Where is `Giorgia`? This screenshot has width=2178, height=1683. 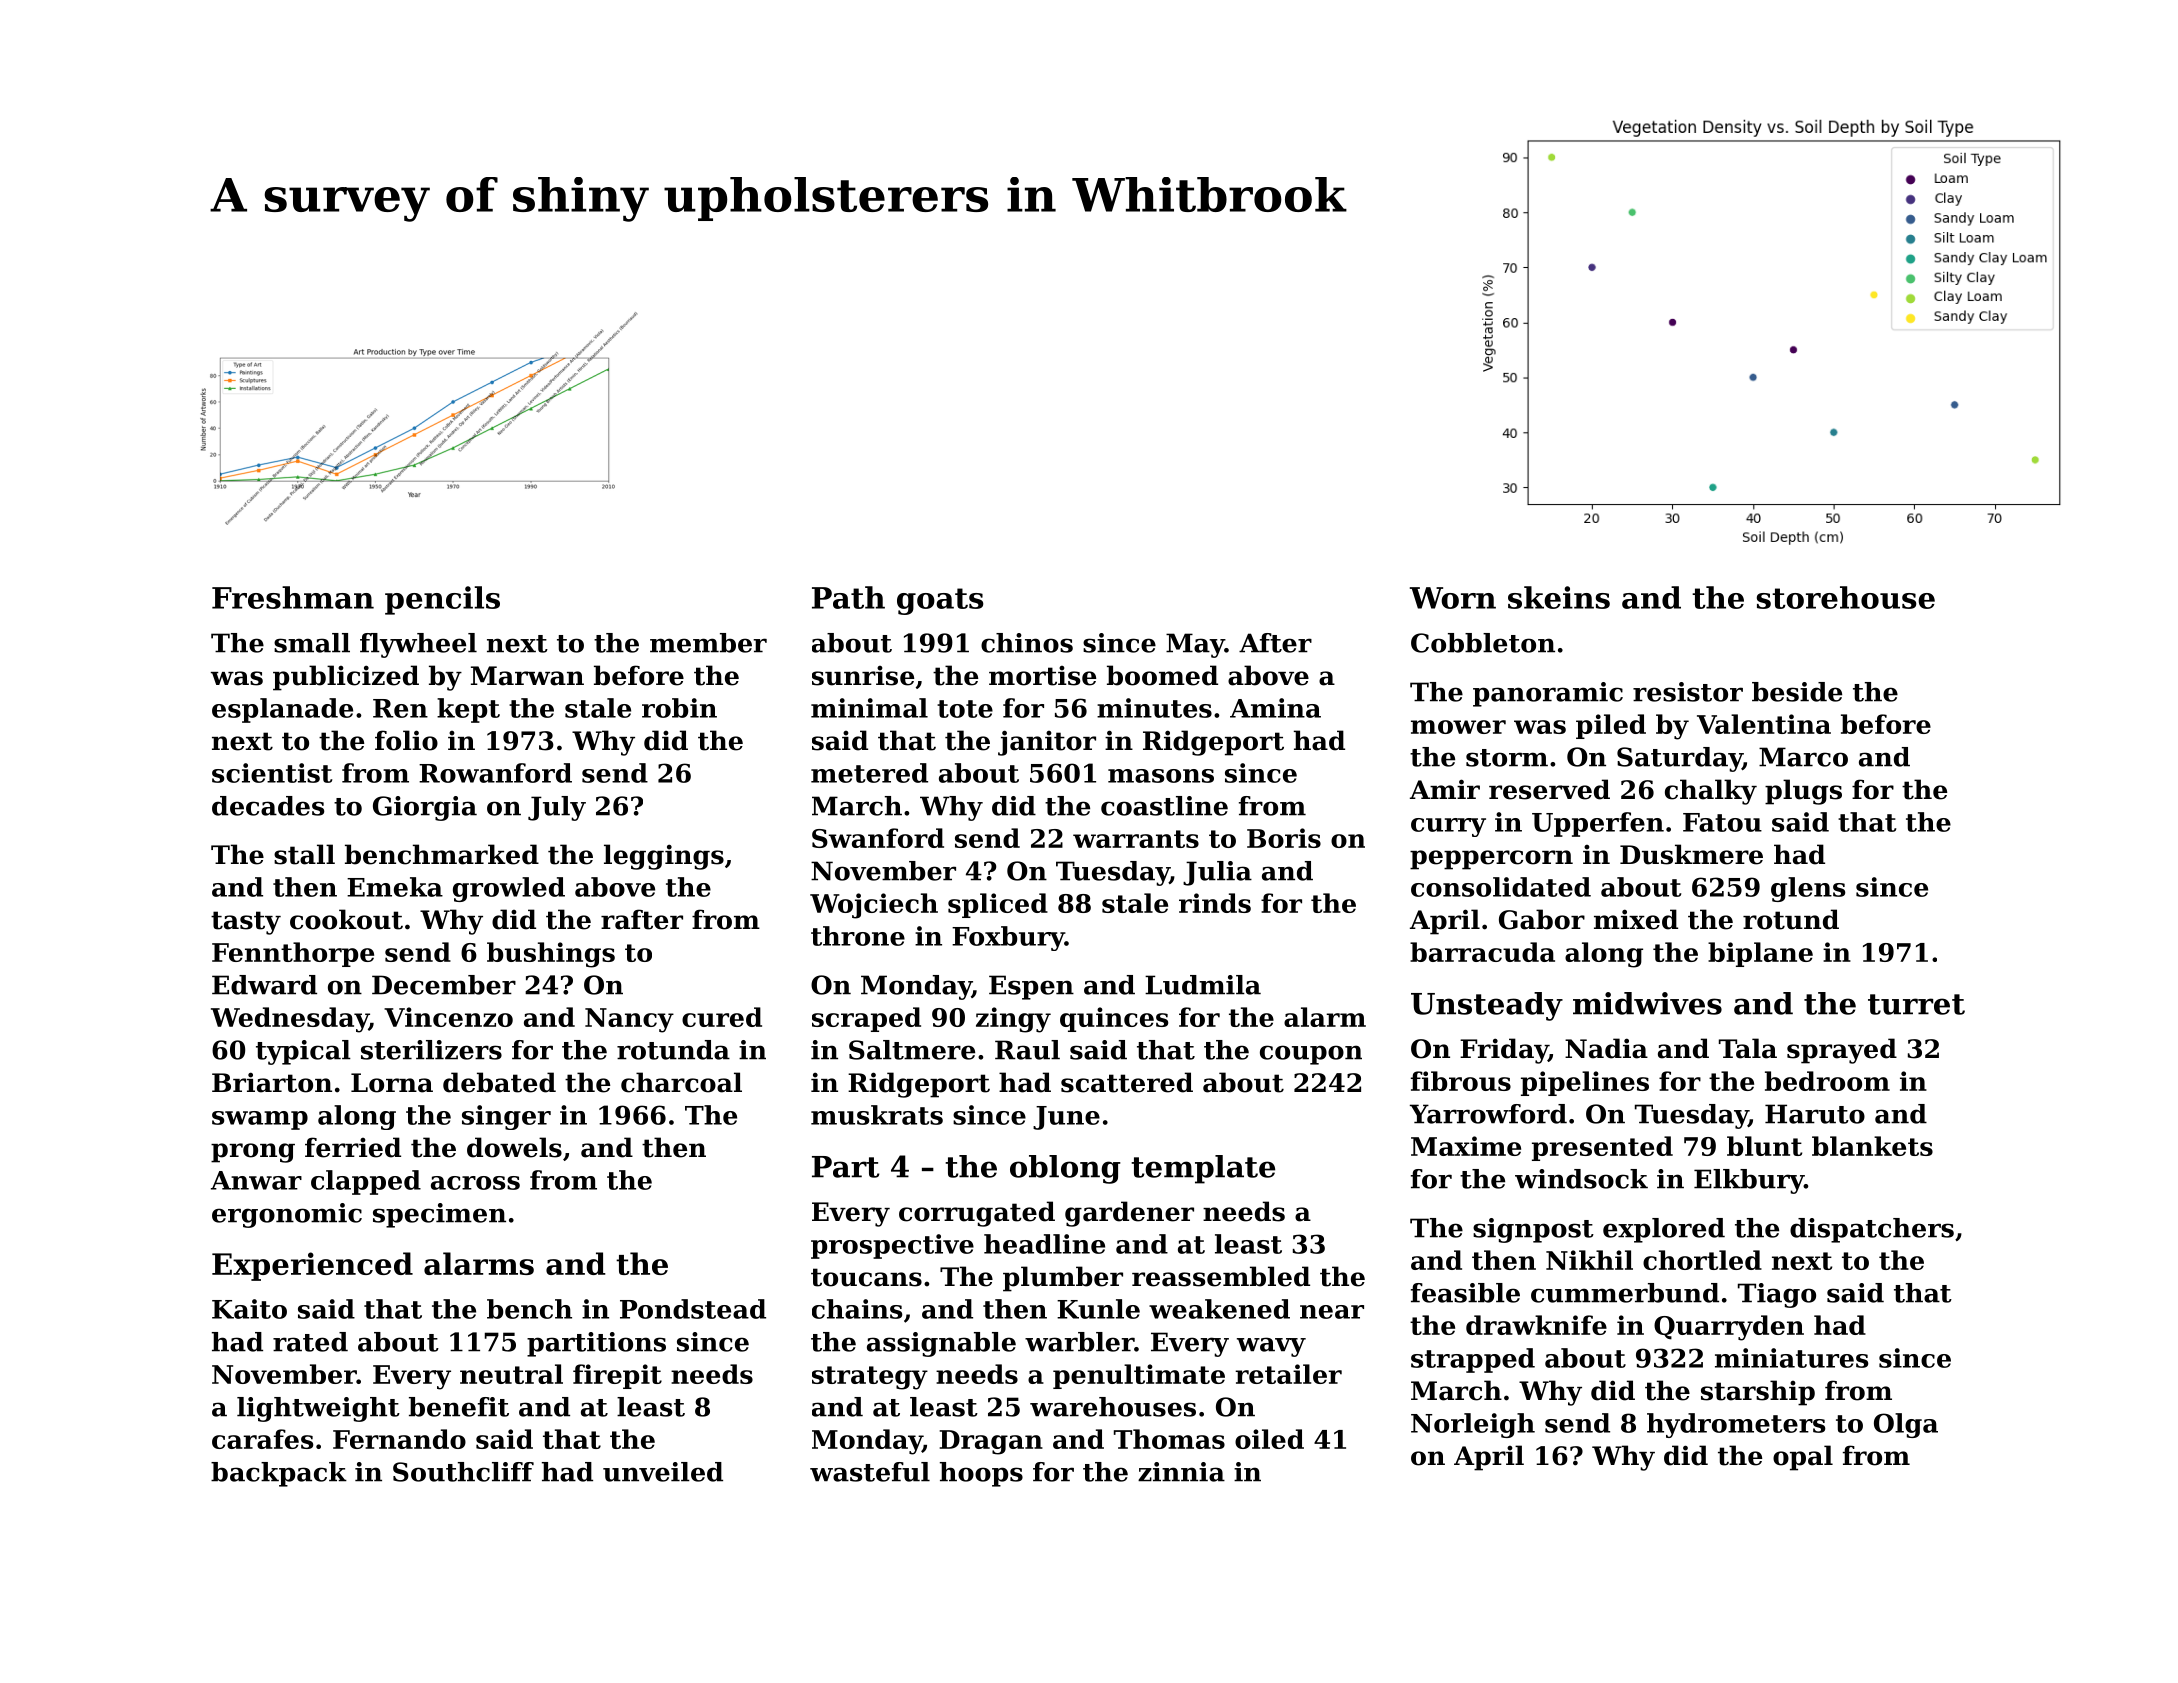 Giorgia is located at coordinates (425, 808).
